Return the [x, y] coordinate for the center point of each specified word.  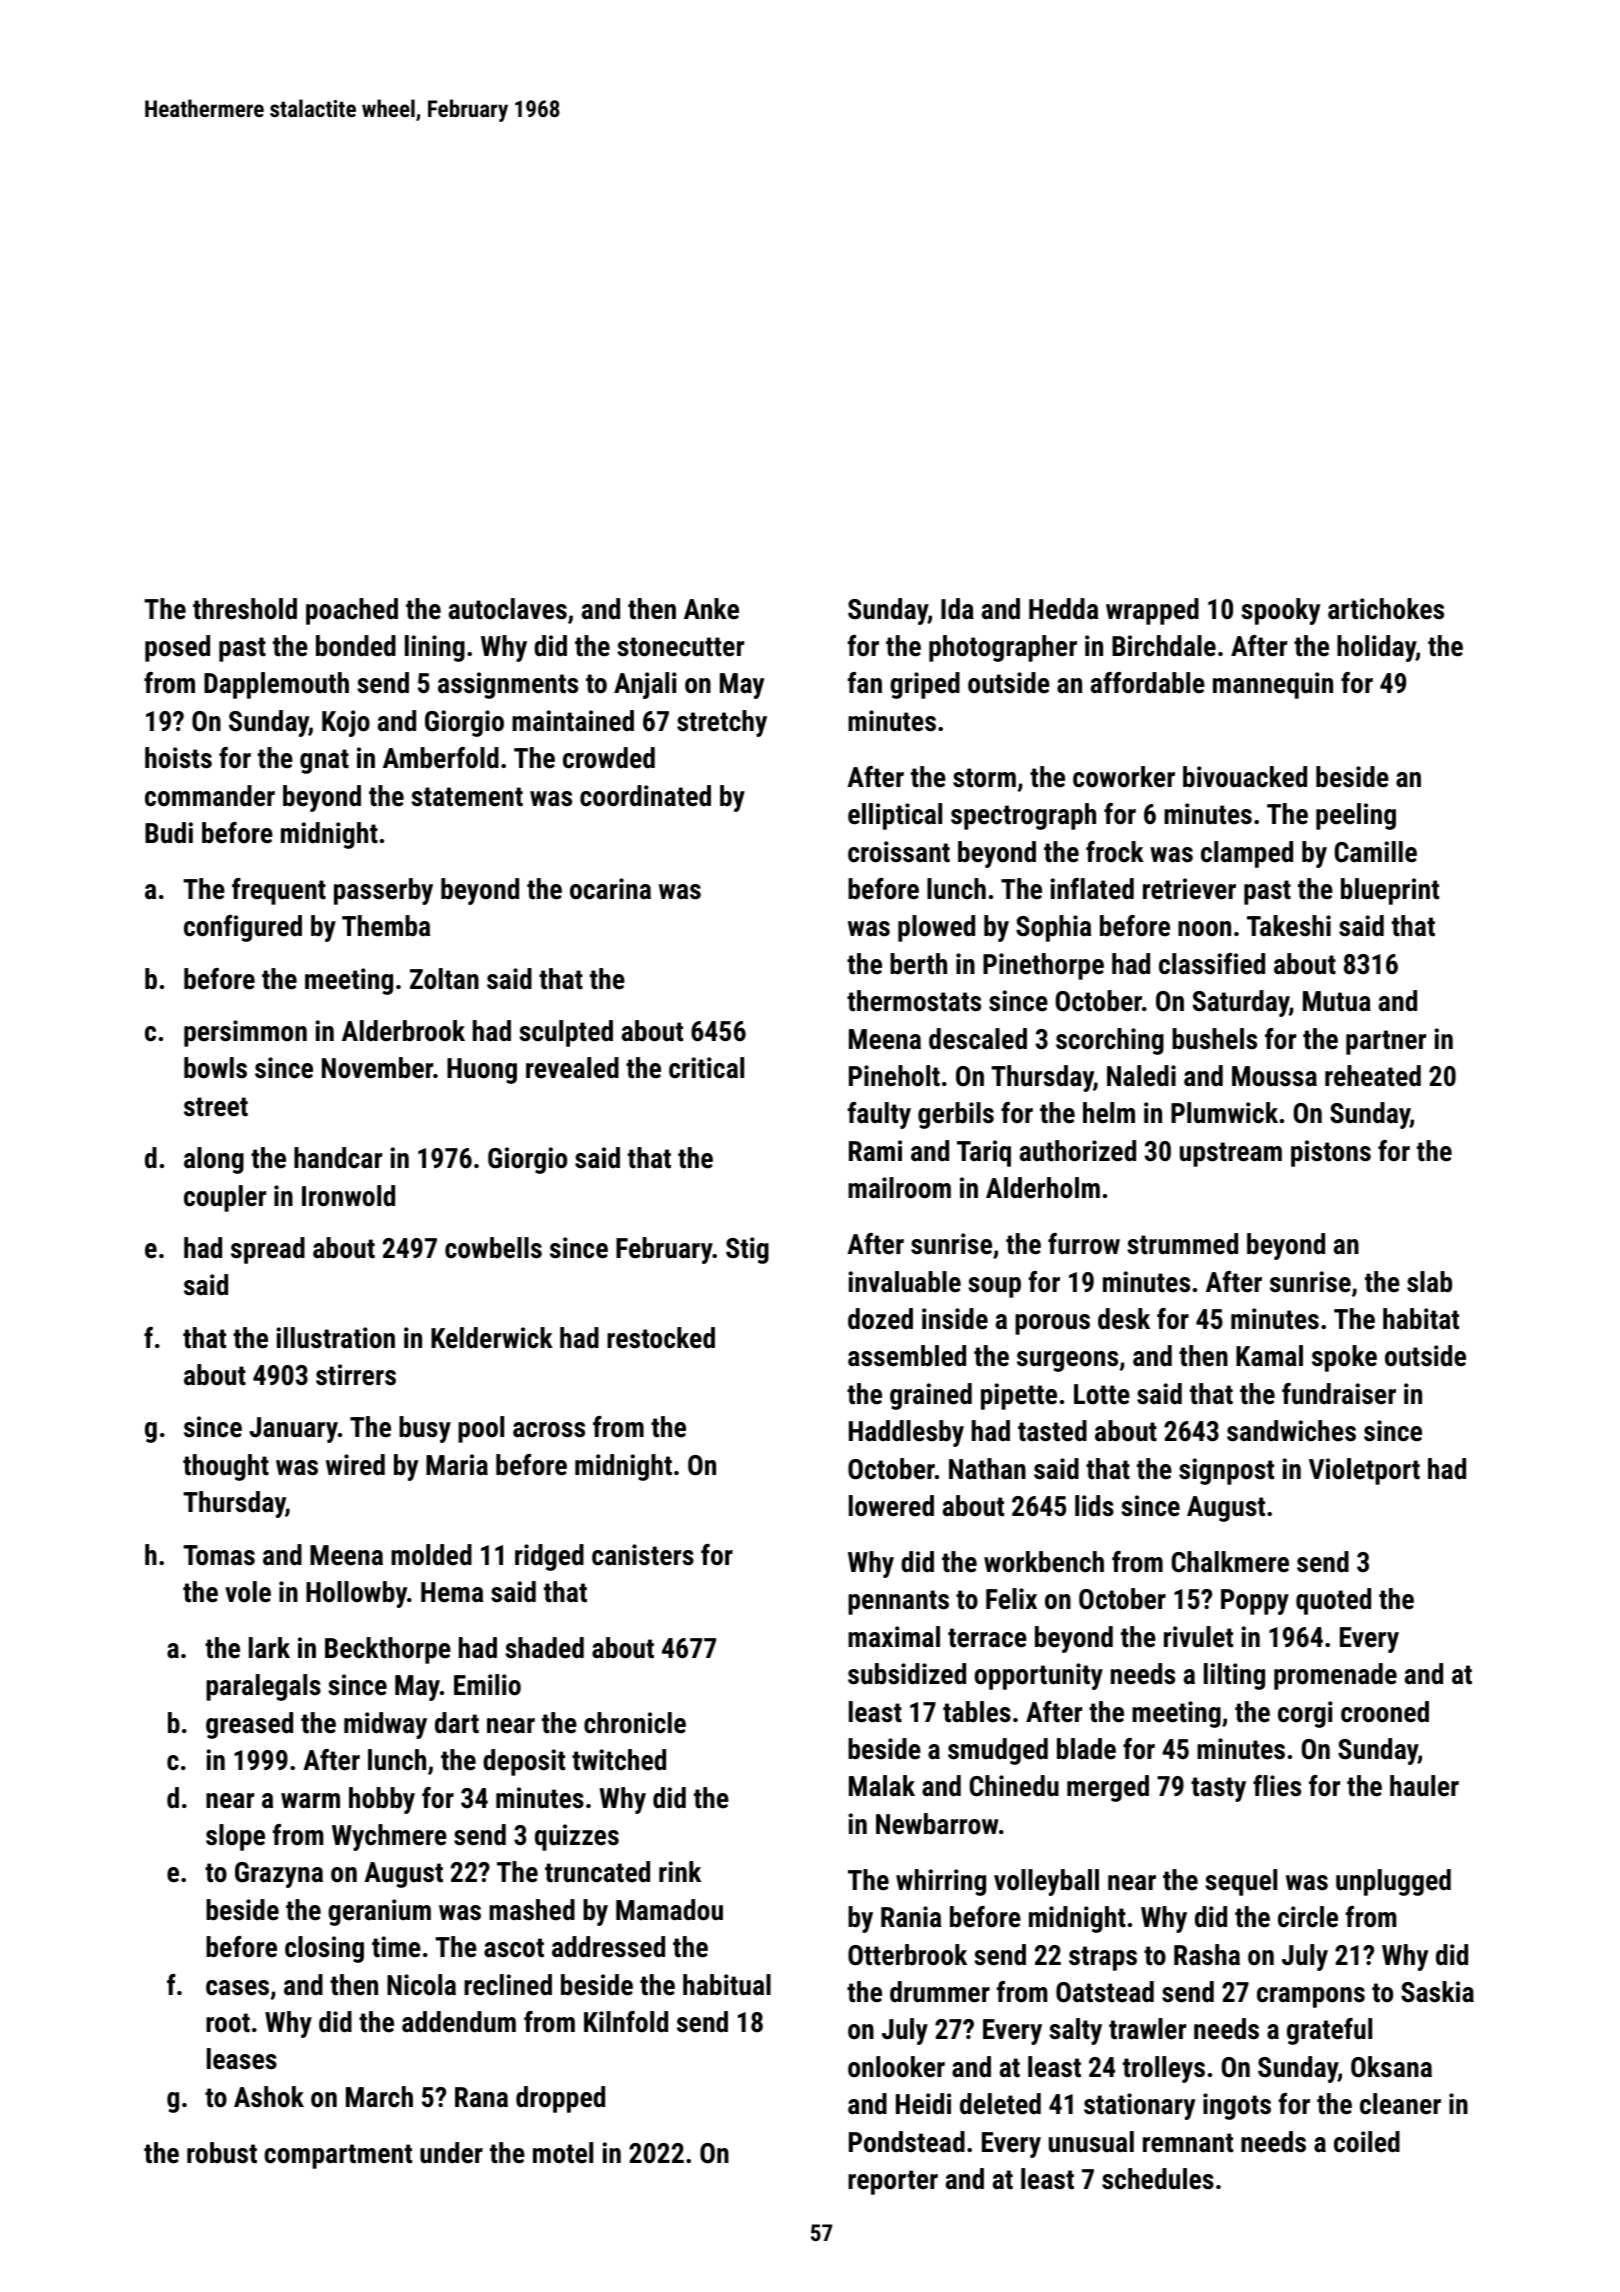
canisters [643, 1555]
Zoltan [444, 979]
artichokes [1386, 609]
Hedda [1063, 609]
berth [918, 964]
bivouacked [1245, 777]
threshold [245, 609]
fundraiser [1339, 1394]
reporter [893, 2182]
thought [226, 1467]
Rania [911, 1917]
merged [1108, 1788]
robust [222, 2153]
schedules [1158, 2179]
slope [235, 1837]
